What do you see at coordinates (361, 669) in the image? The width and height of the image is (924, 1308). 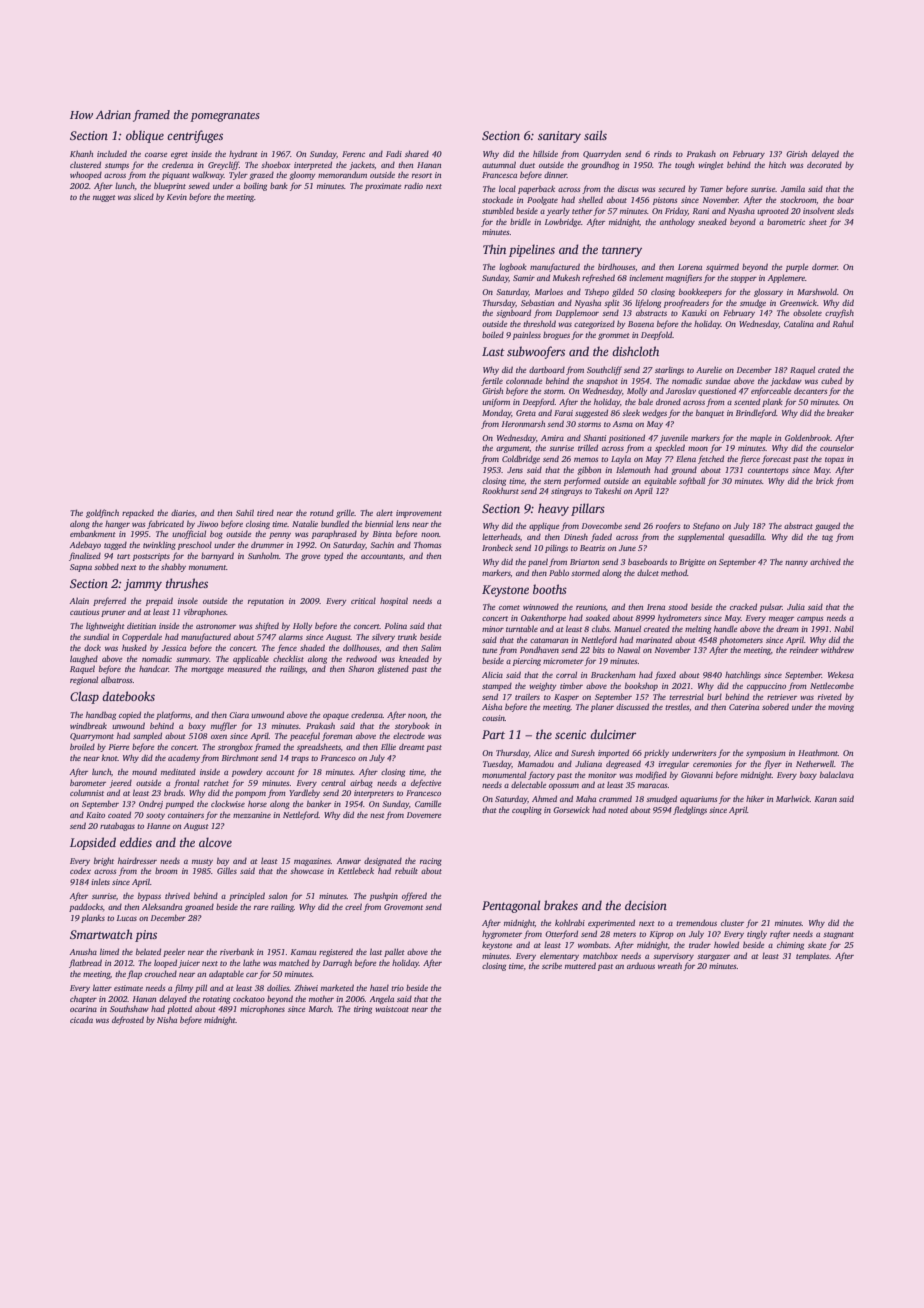 I see `Sharon` at bounding box center [361, 669].
